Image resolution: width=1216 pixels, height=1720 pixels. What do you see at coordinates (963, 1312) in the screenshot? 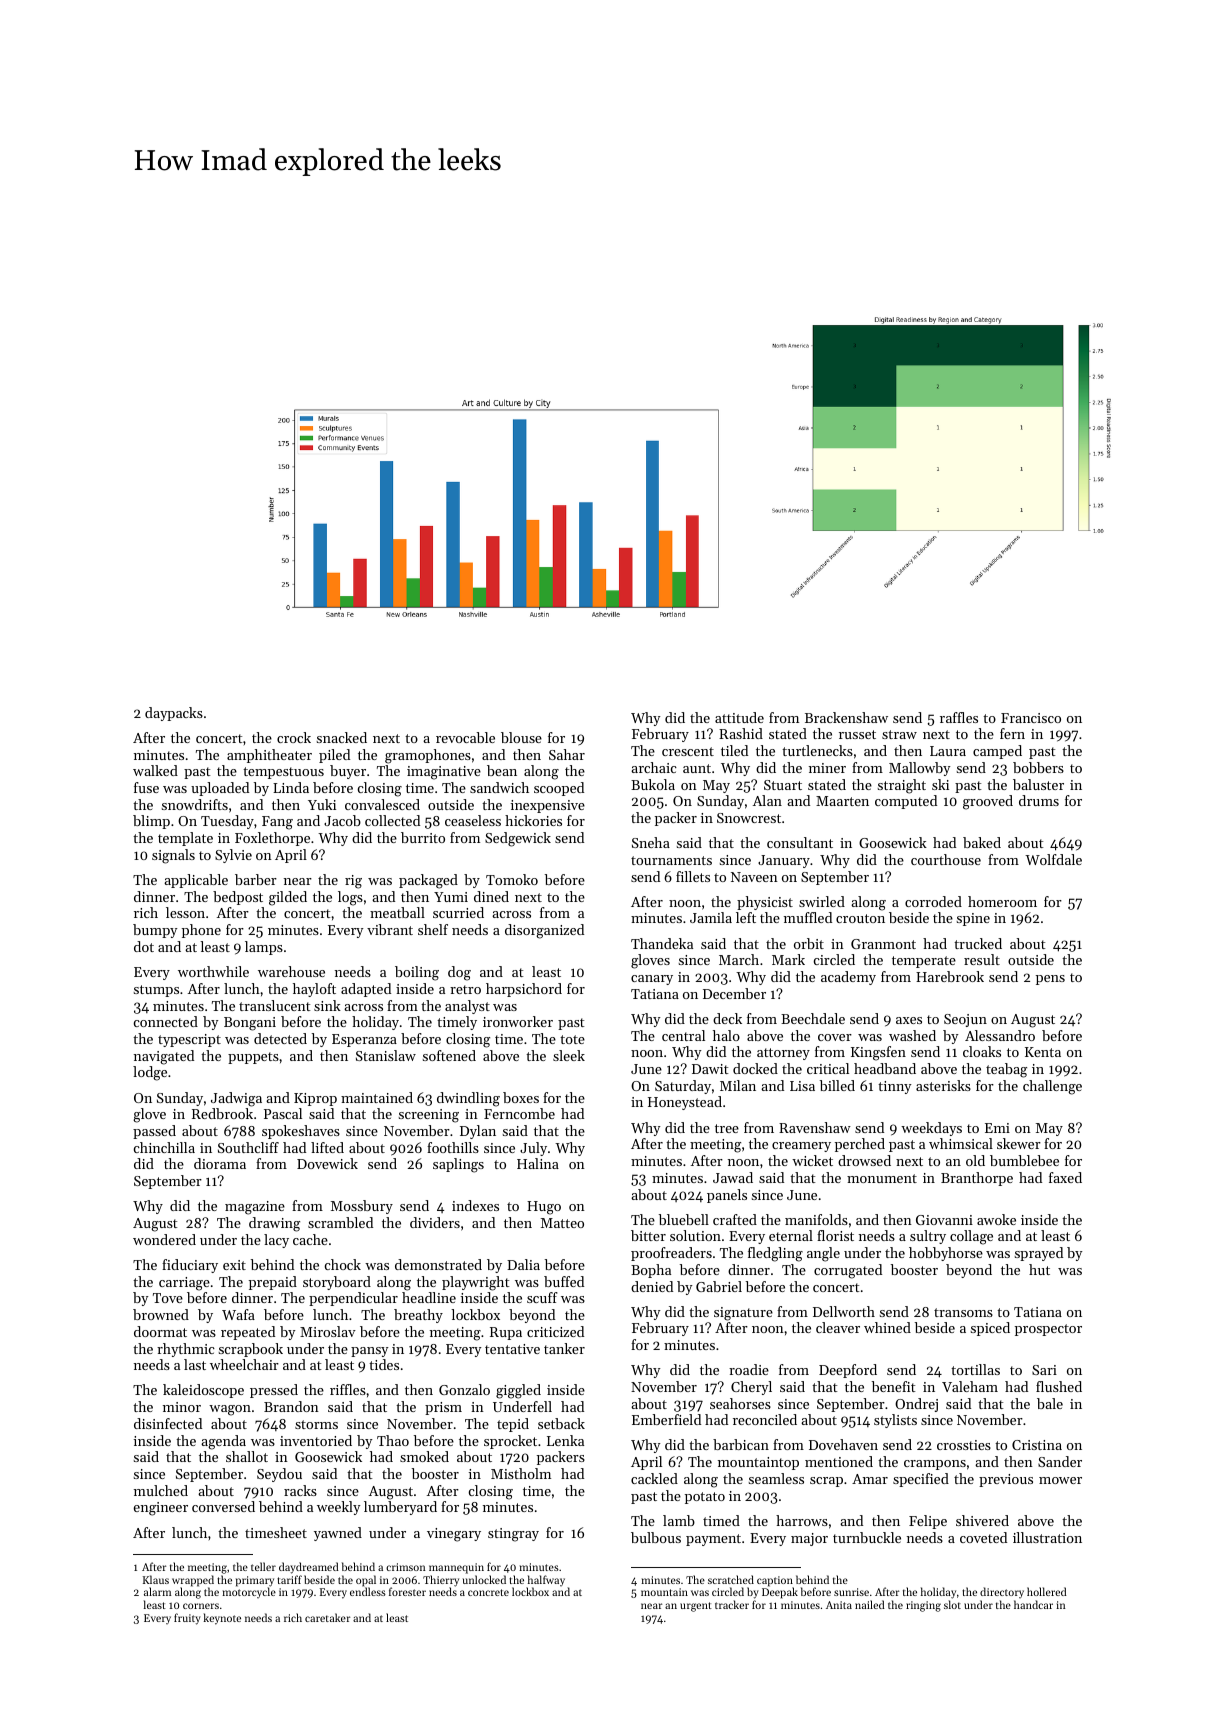
I see `transoms` at bounding box center [963, 1312].
